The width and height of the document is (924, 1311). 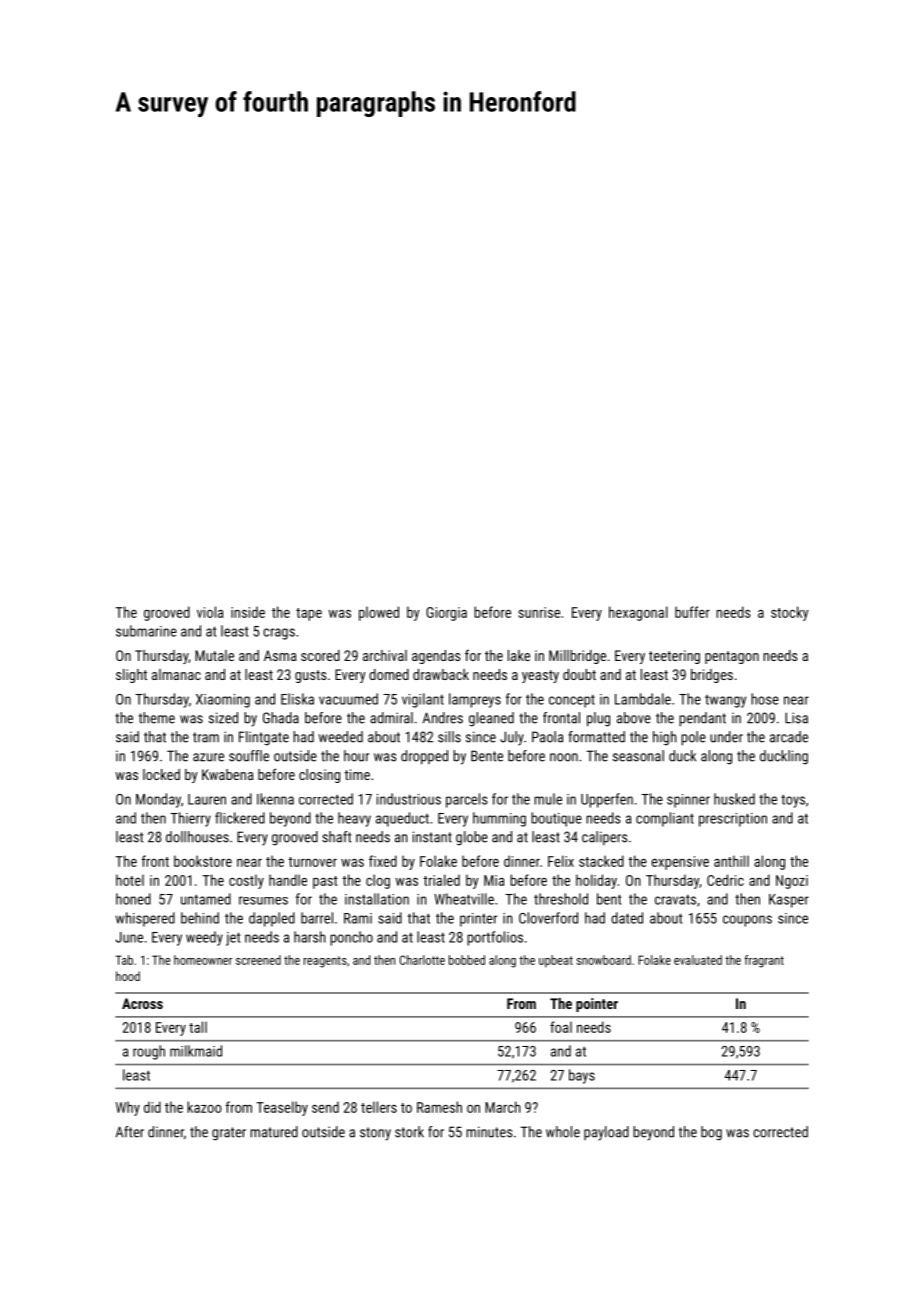 What do you see at coordinates (157, 718) in the document?
I see `theme` at bounding box center [157, 718].
